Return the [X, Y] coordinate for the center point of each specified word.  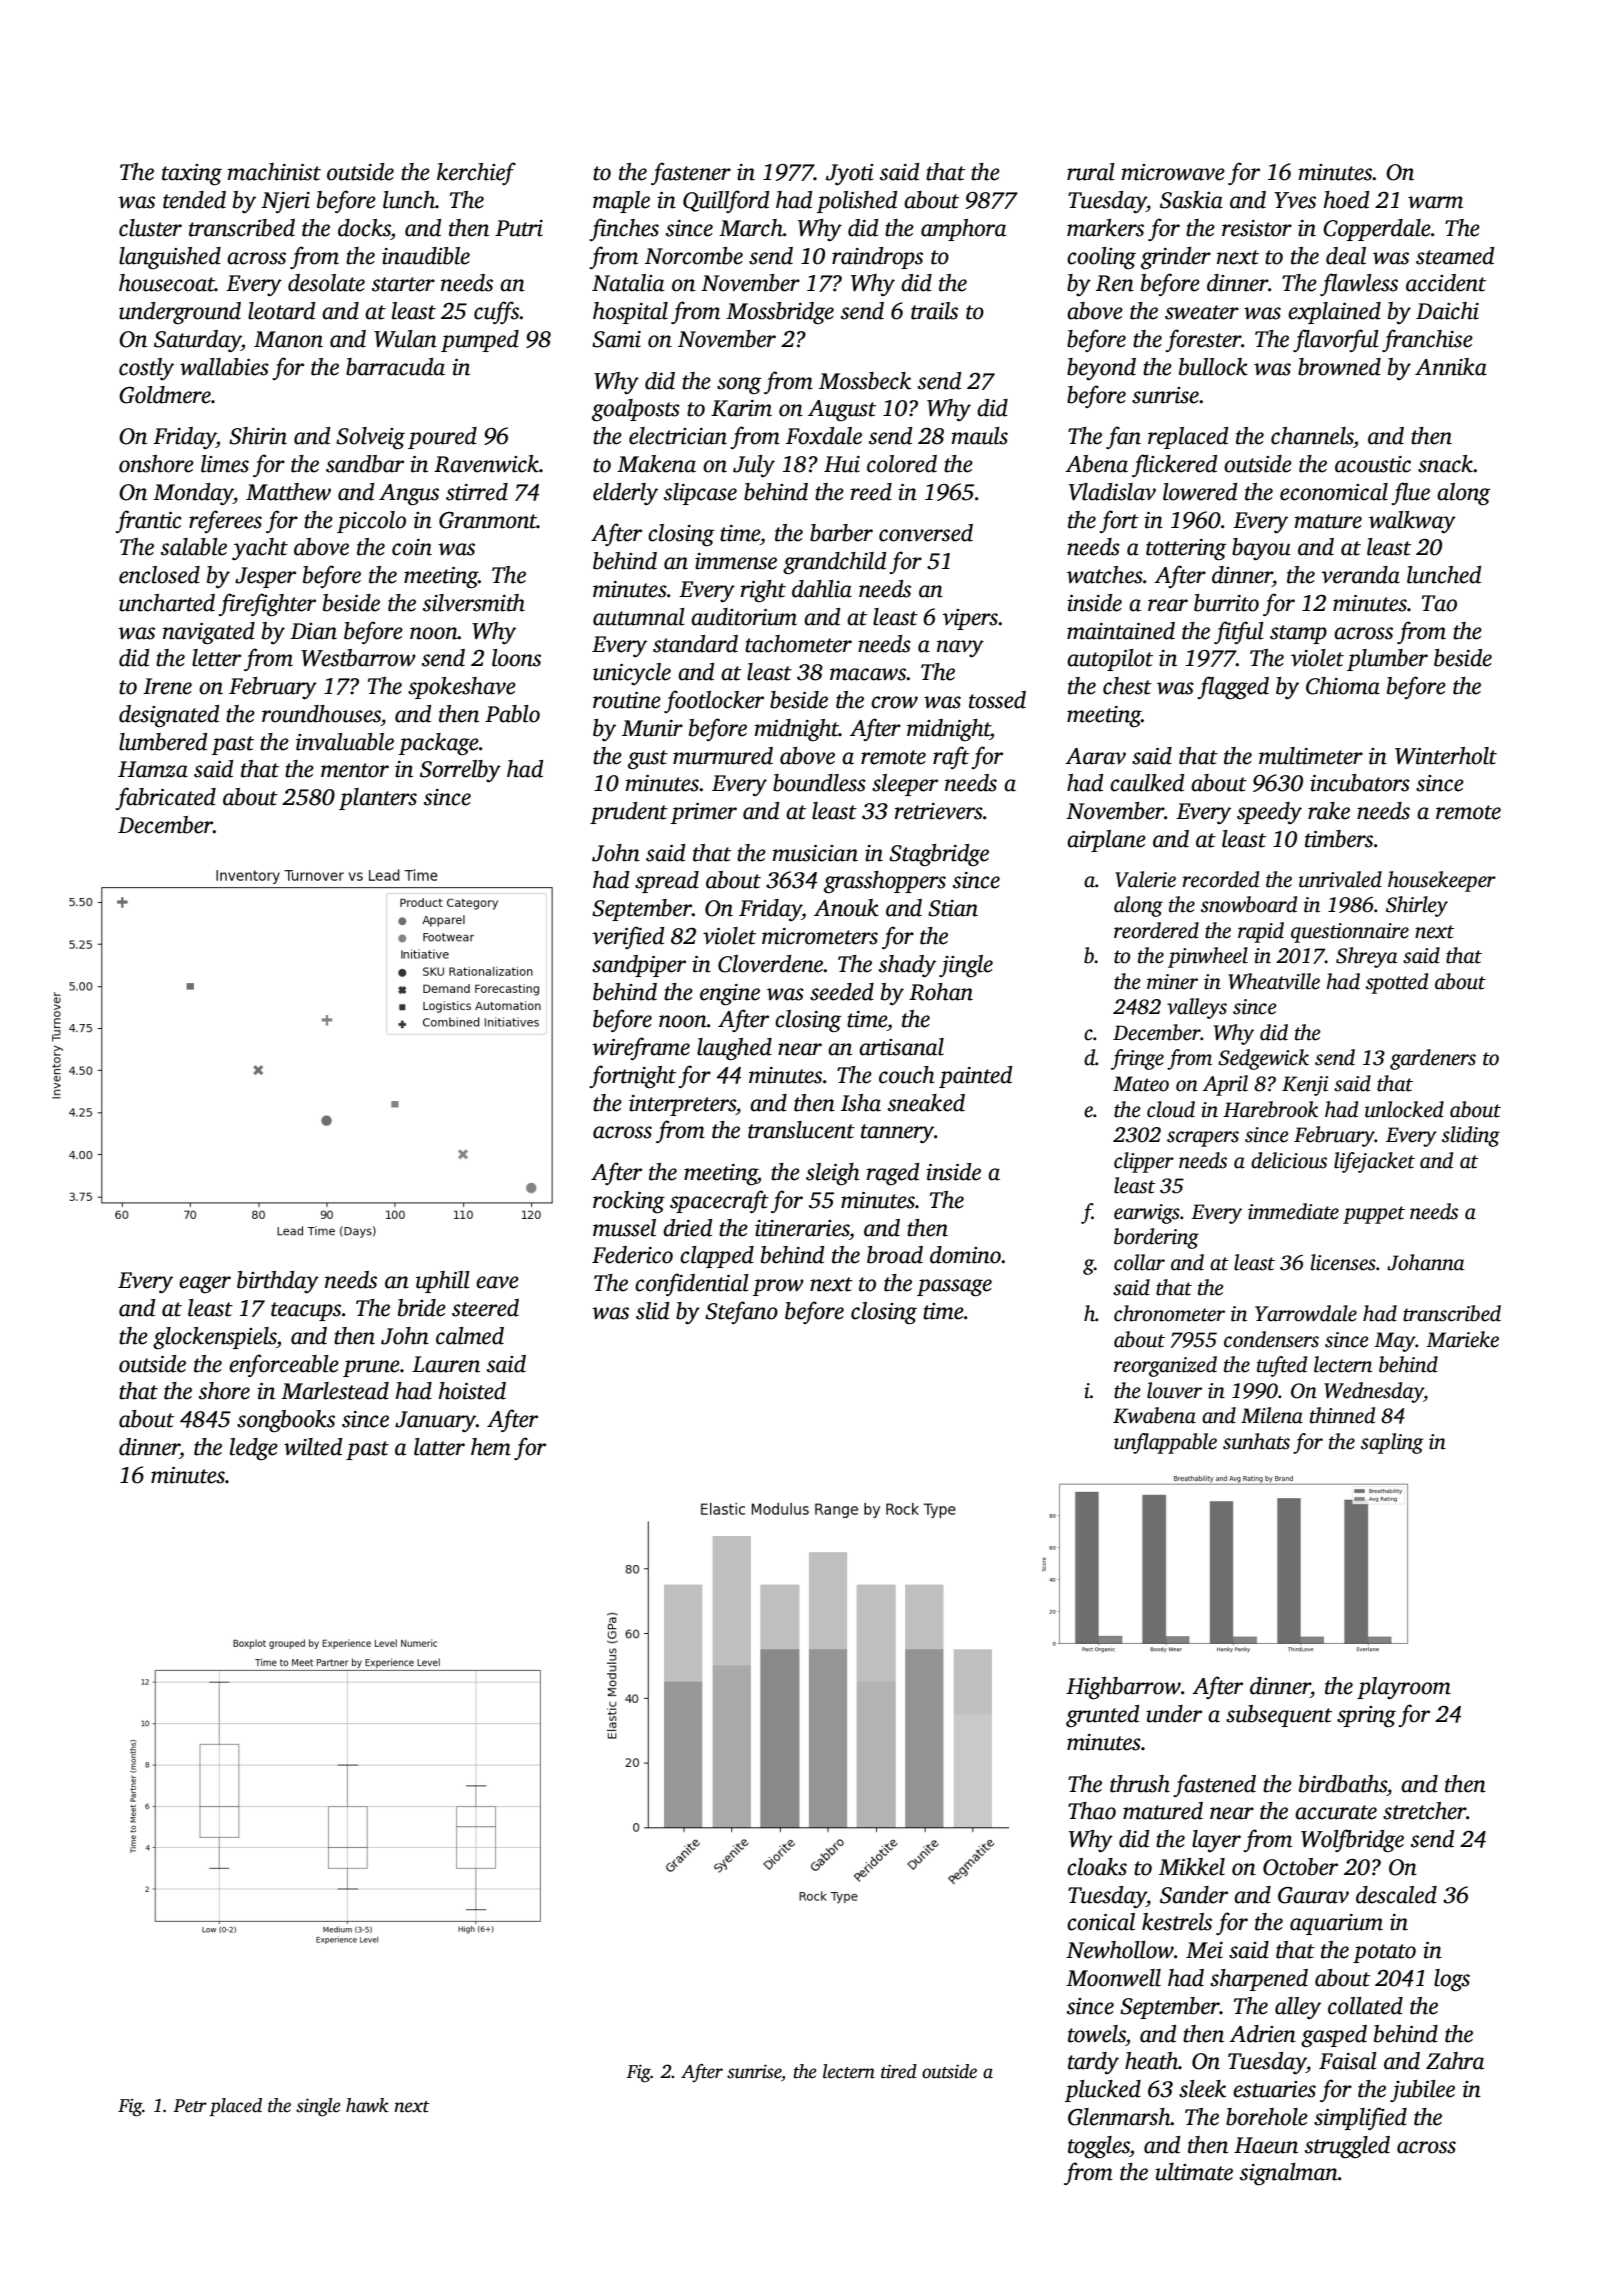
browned [1339, 367]
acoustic [1373, 464]
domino [965, 1255]
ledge [254, 1449]
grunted [1102, 1716]
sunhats [1256, 1441]
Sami [616, 339]
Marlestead [335, 1391]
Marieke [1462, 1339]
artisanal [901, 1047]
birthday [278, 1282]
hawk [367, 2105]
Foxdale [824, 436]
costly [146, 369]
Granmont [488, 520]
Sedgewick [1263, 1059]
